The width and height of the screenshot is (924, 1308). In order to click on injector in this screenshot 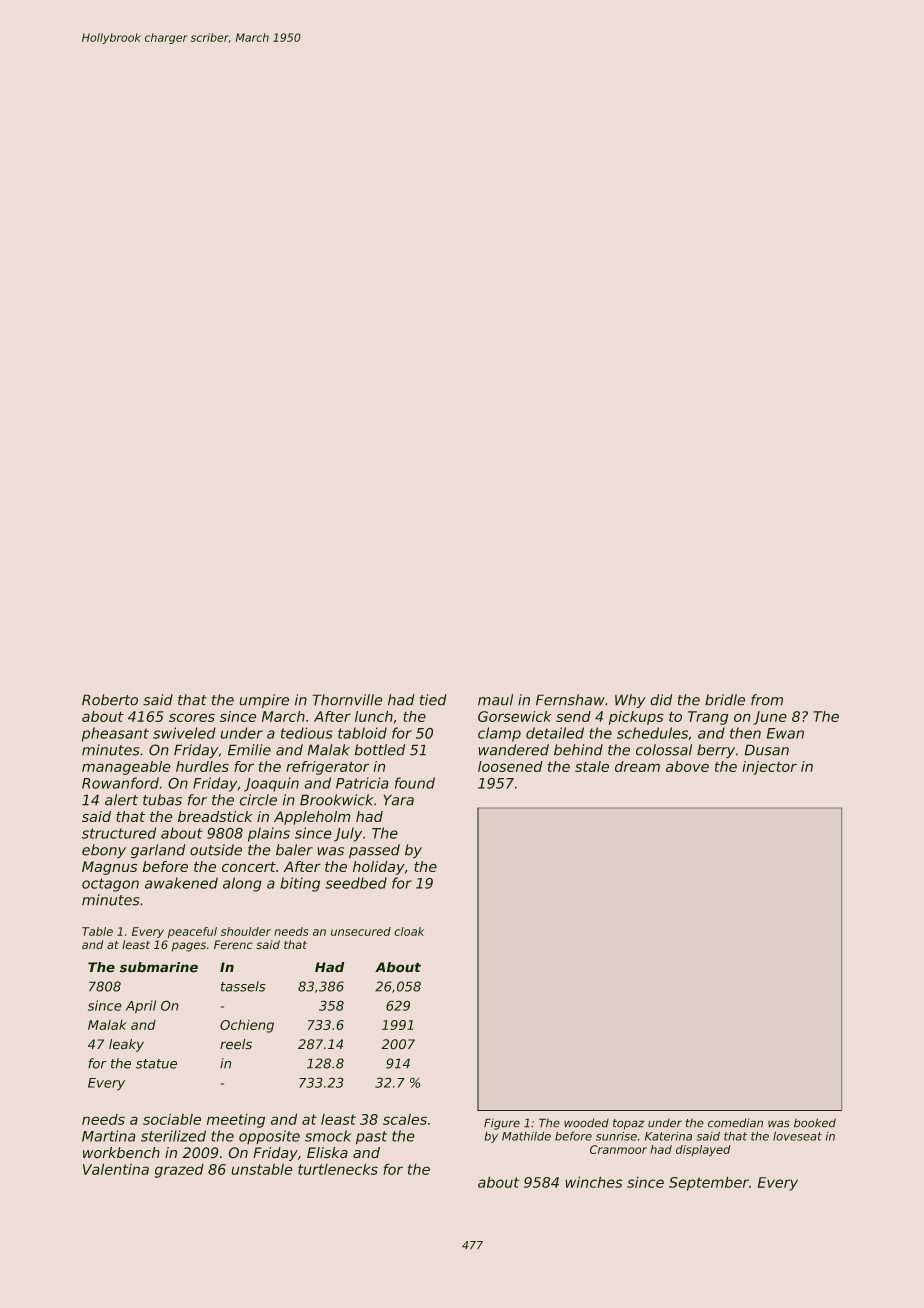, I will do `click(769, 768)`.
